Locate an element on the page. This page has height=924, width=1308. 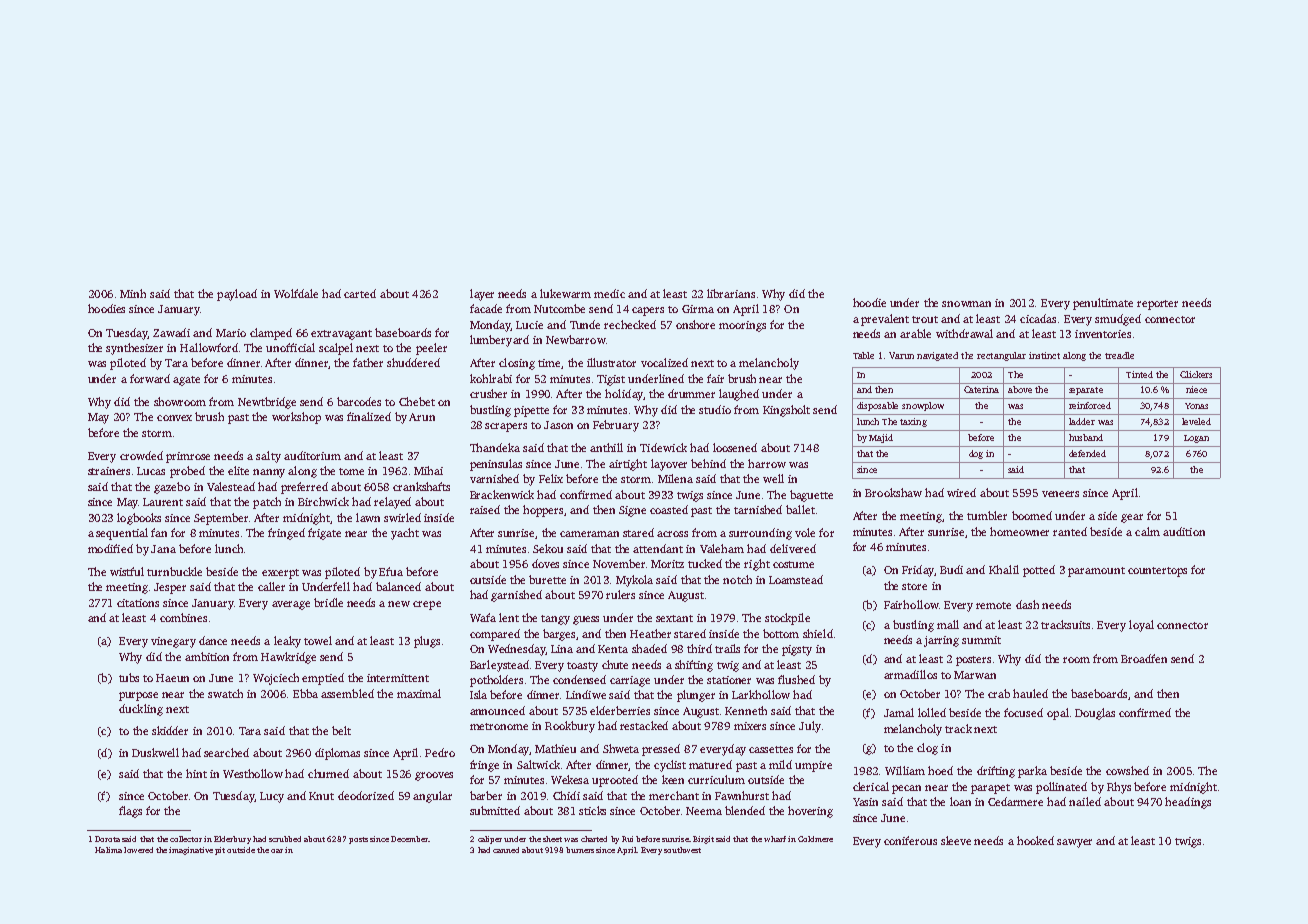
veneers is located at coordinates (1060, 494).
